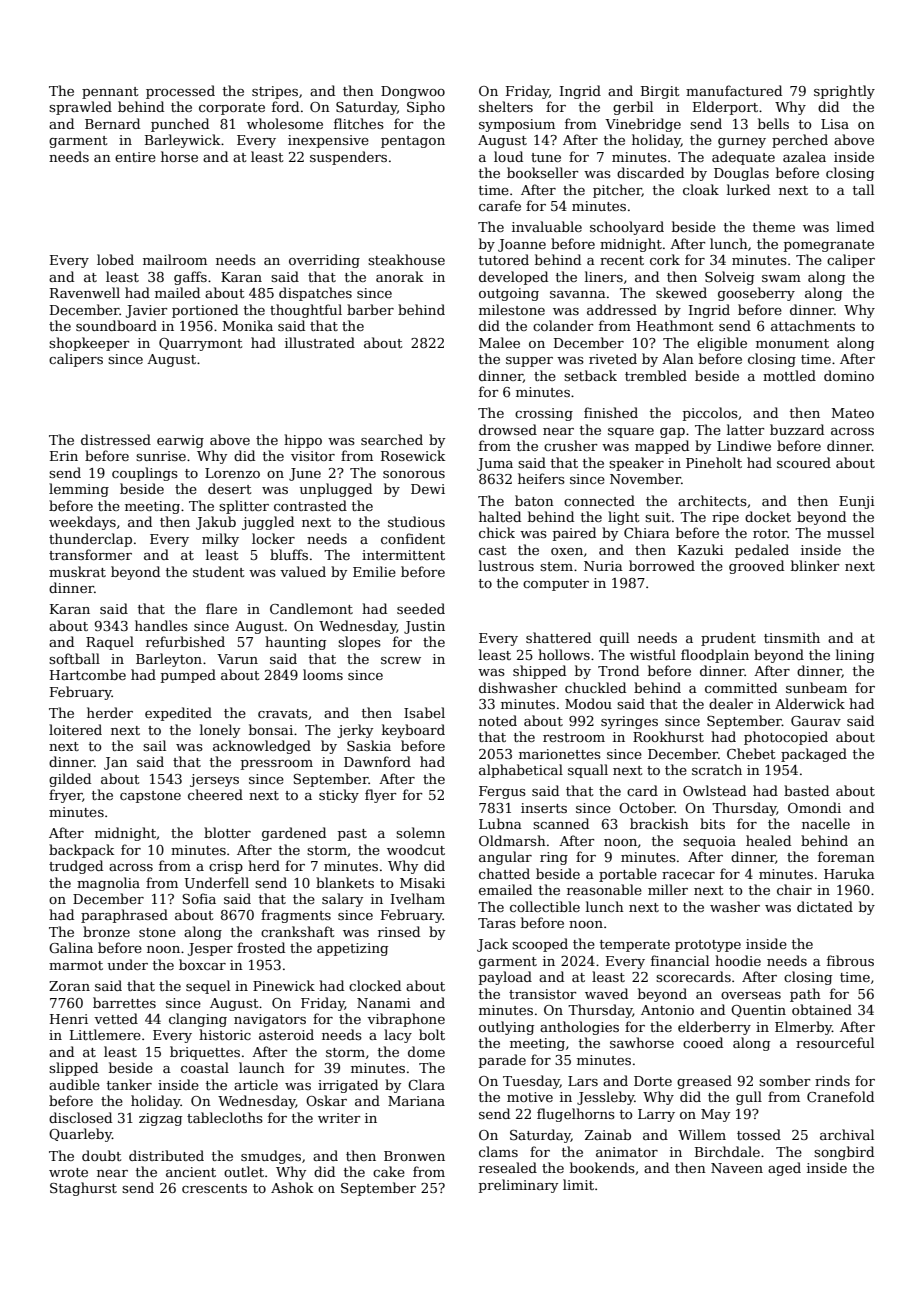  Describe the element at coordinates (756, 567) in the page. I see `grooved` at that location.
